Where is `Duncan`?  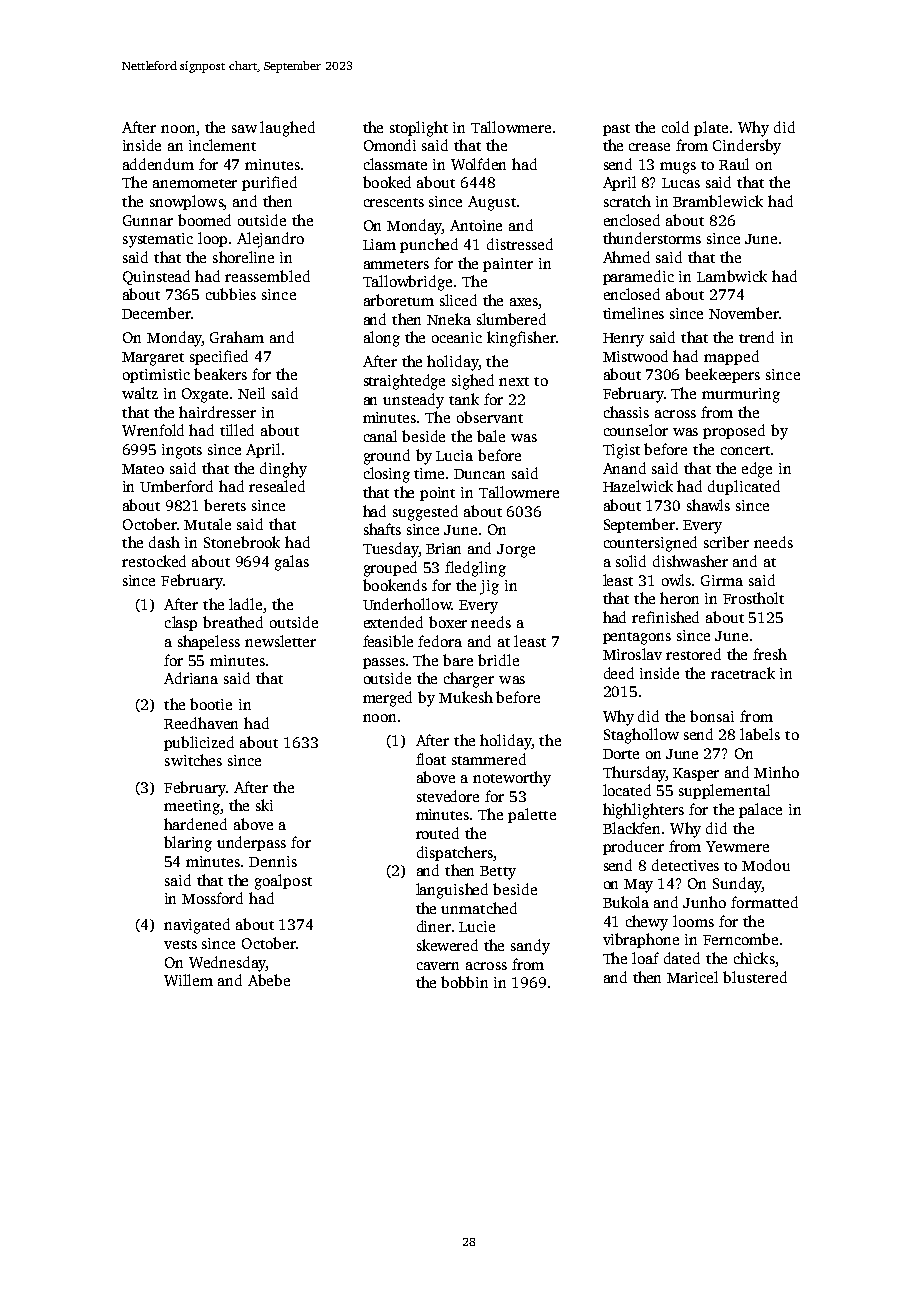
Duncan is located at coordinates (479, 474).
